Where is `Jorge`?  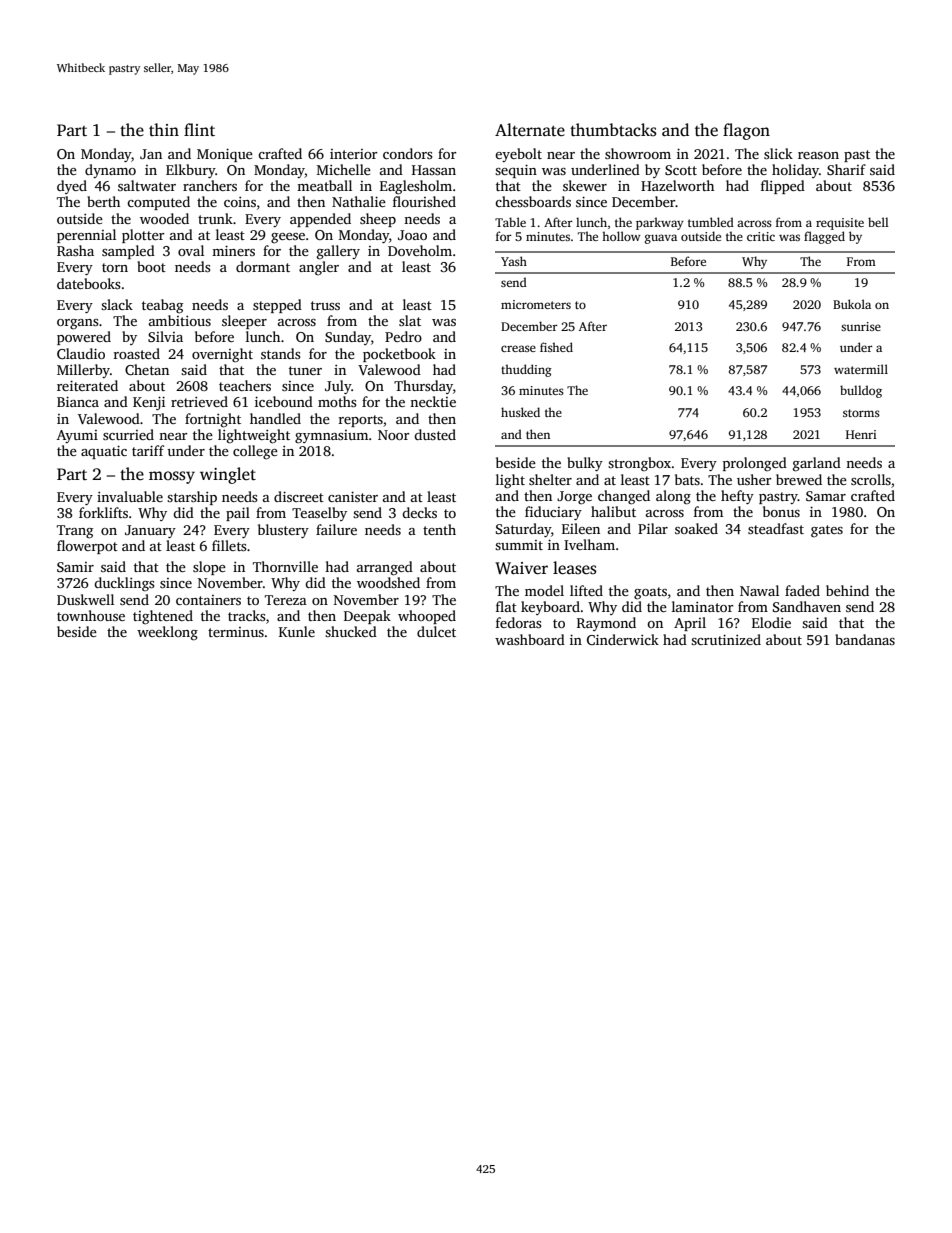
Jorge is located at coordinates (574, 498).
